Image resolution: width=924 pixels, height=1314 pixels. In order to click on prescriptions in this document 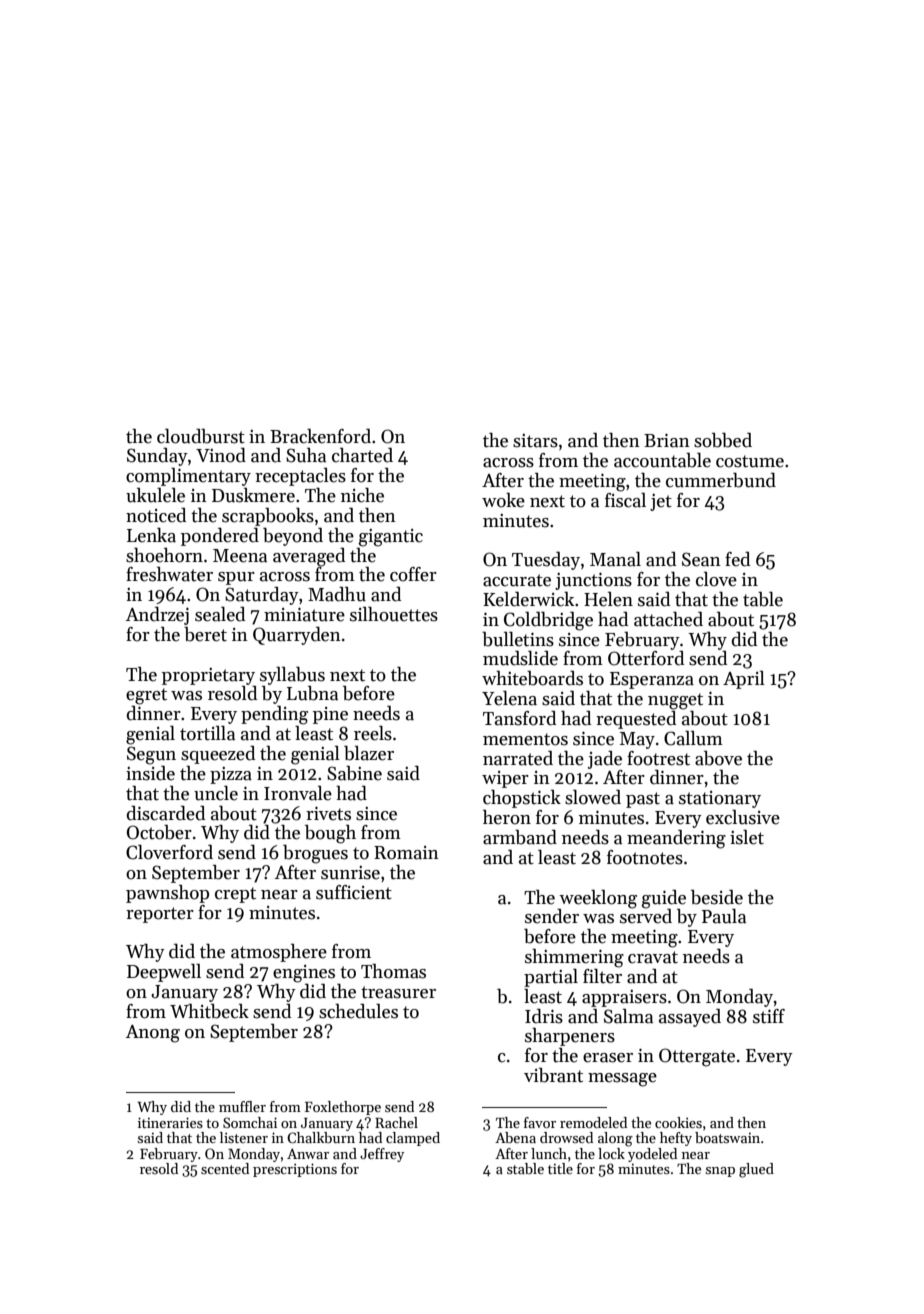, I will do `click(295, 1170)`.
